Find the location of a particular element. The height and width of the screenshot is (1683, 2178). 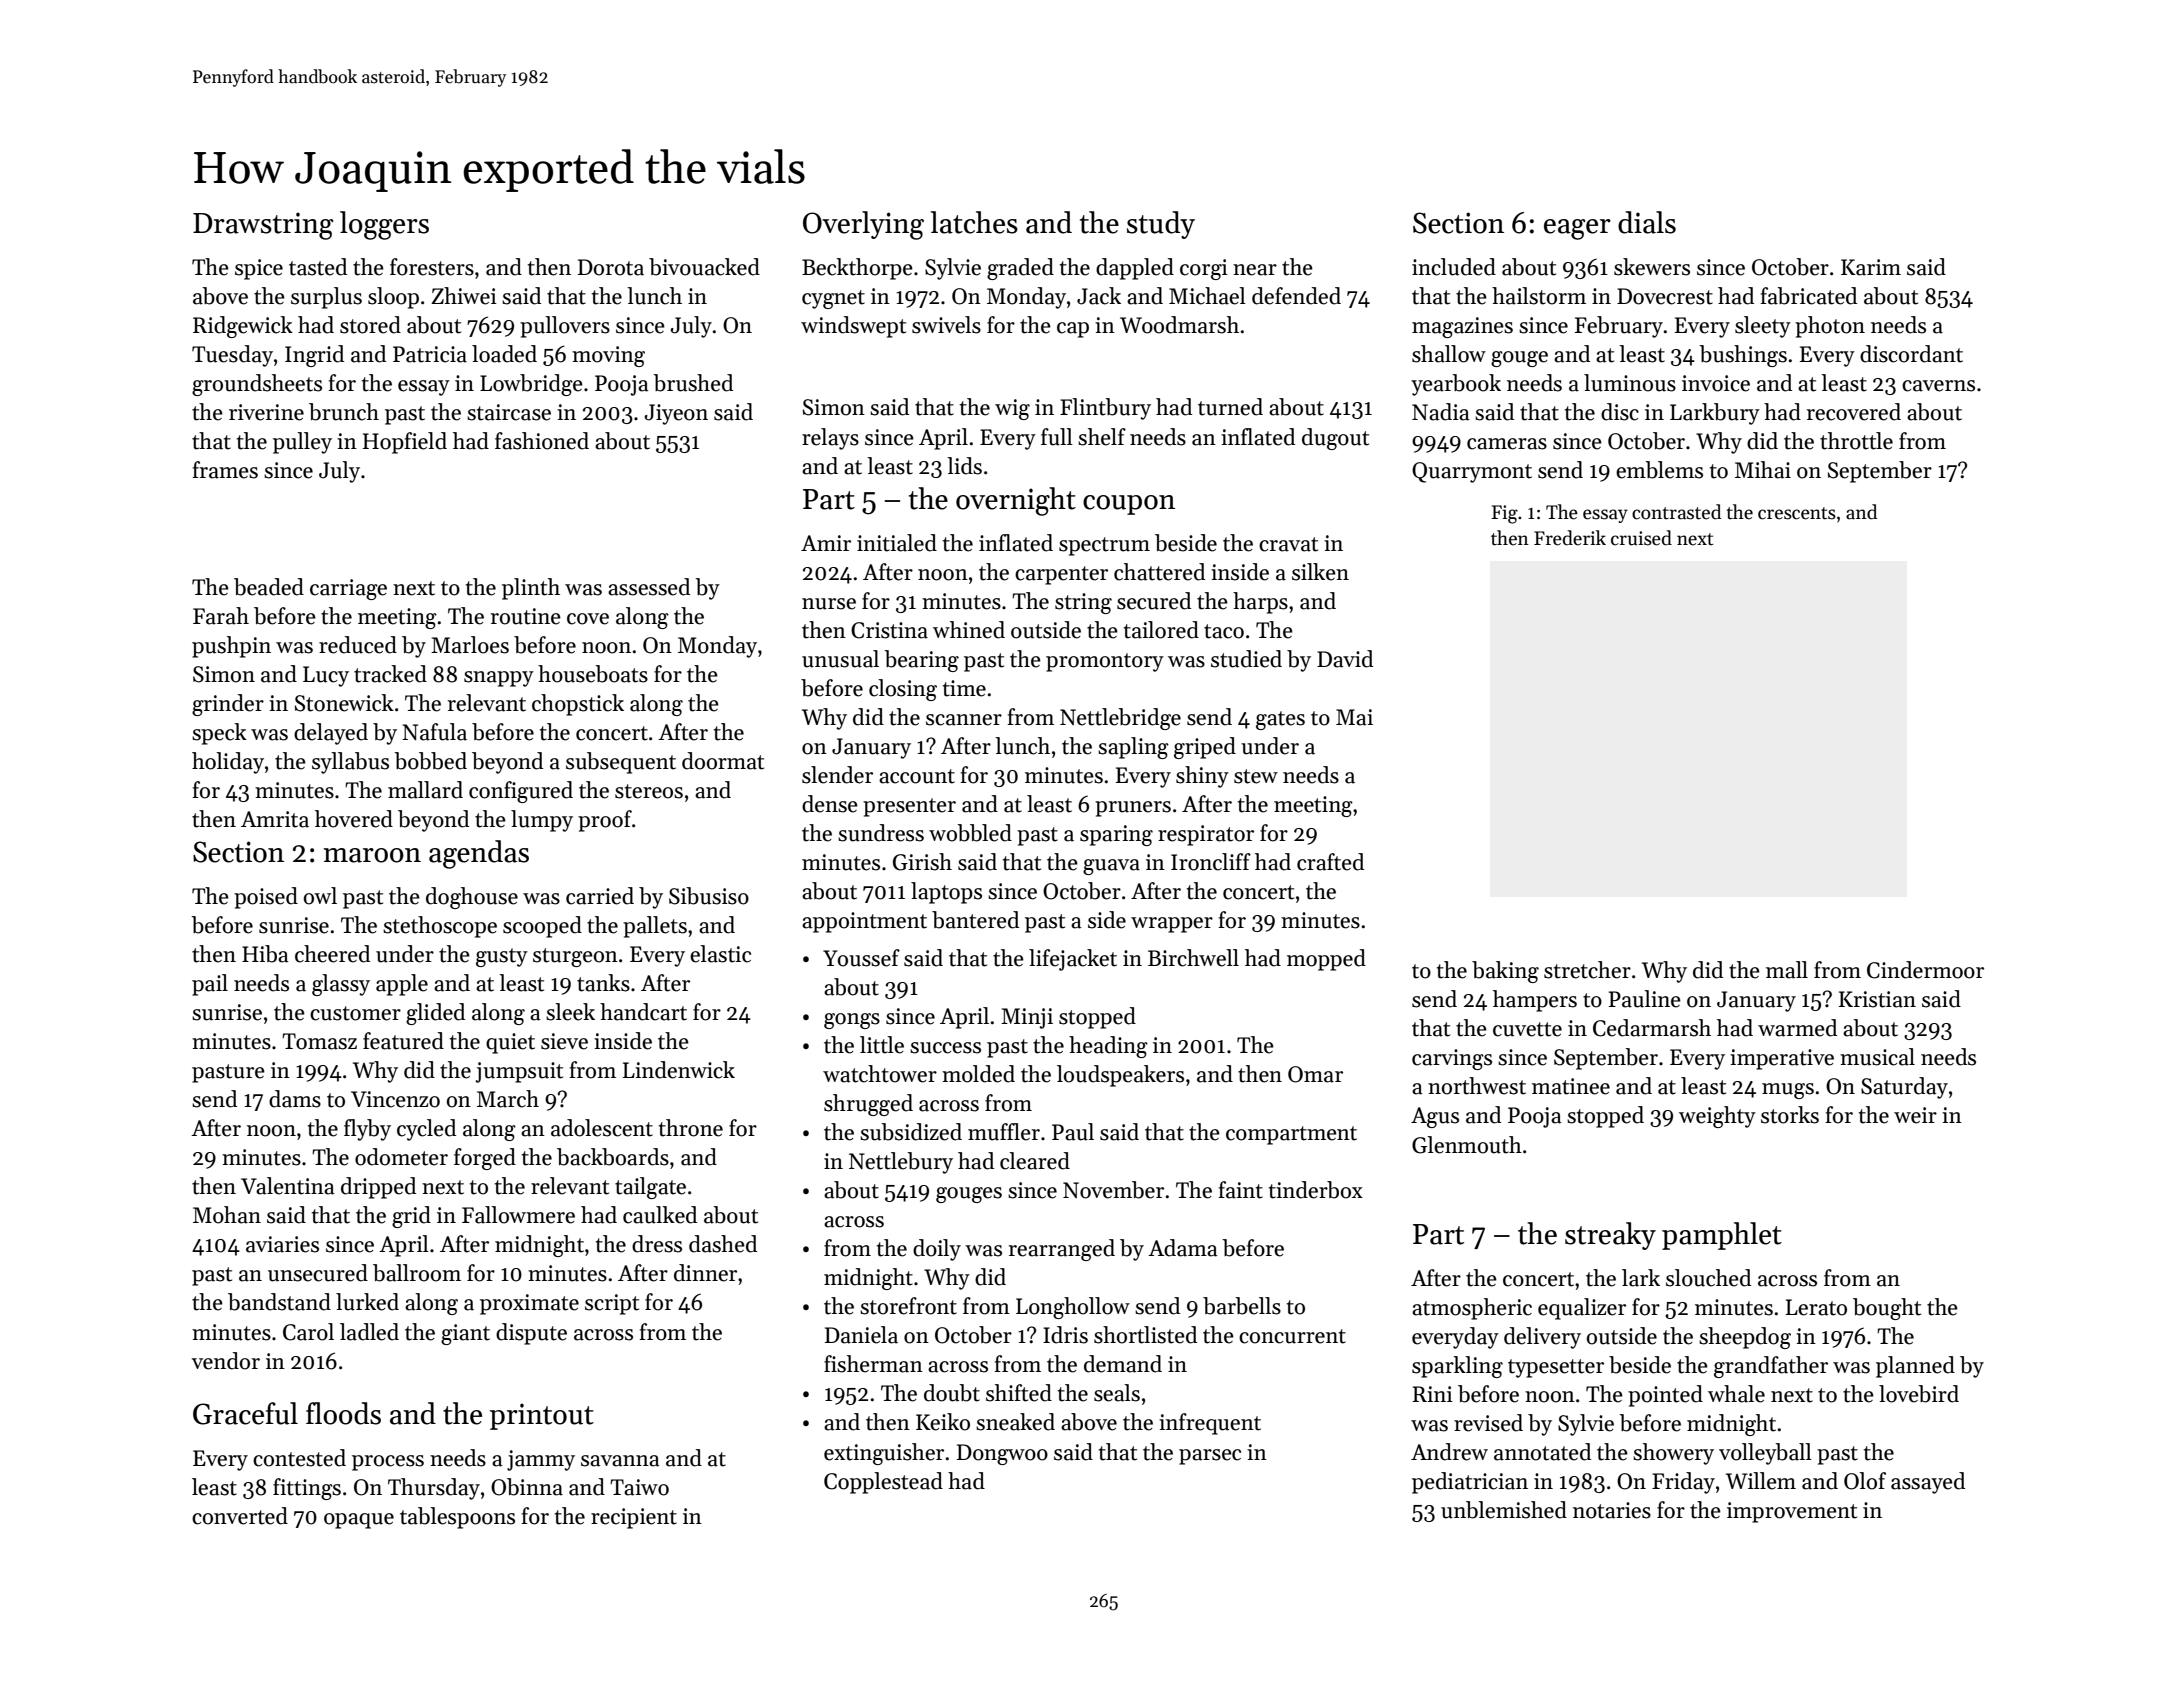

maroon is located at coordinates (372, 855).
